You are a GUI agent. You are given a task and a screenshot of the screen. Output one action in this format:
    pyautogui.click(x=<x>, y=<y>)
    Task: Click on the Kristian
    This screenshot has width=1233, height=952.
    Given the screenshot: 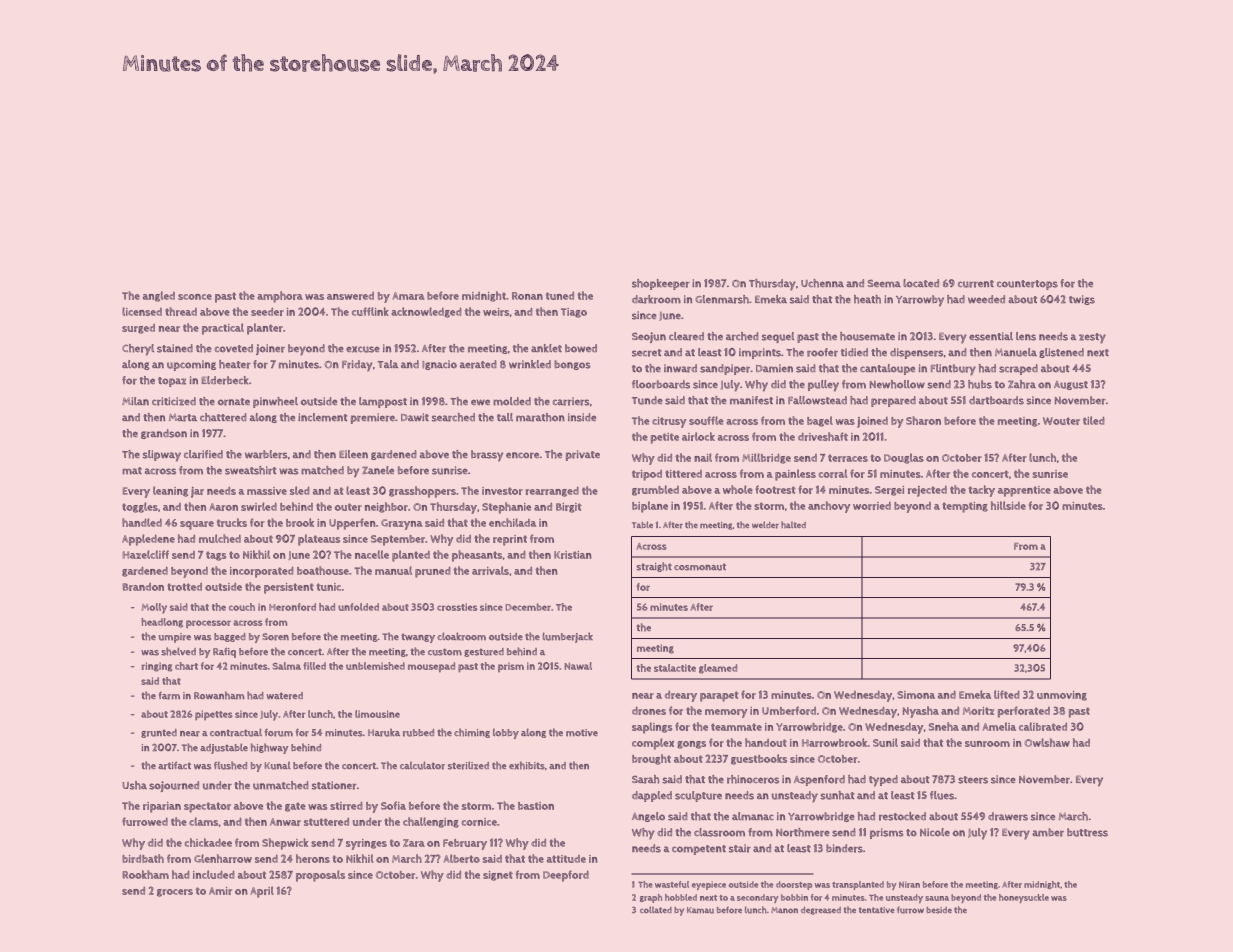 What is the action you would take?
    pyautogui.click(x=573, y=555)
